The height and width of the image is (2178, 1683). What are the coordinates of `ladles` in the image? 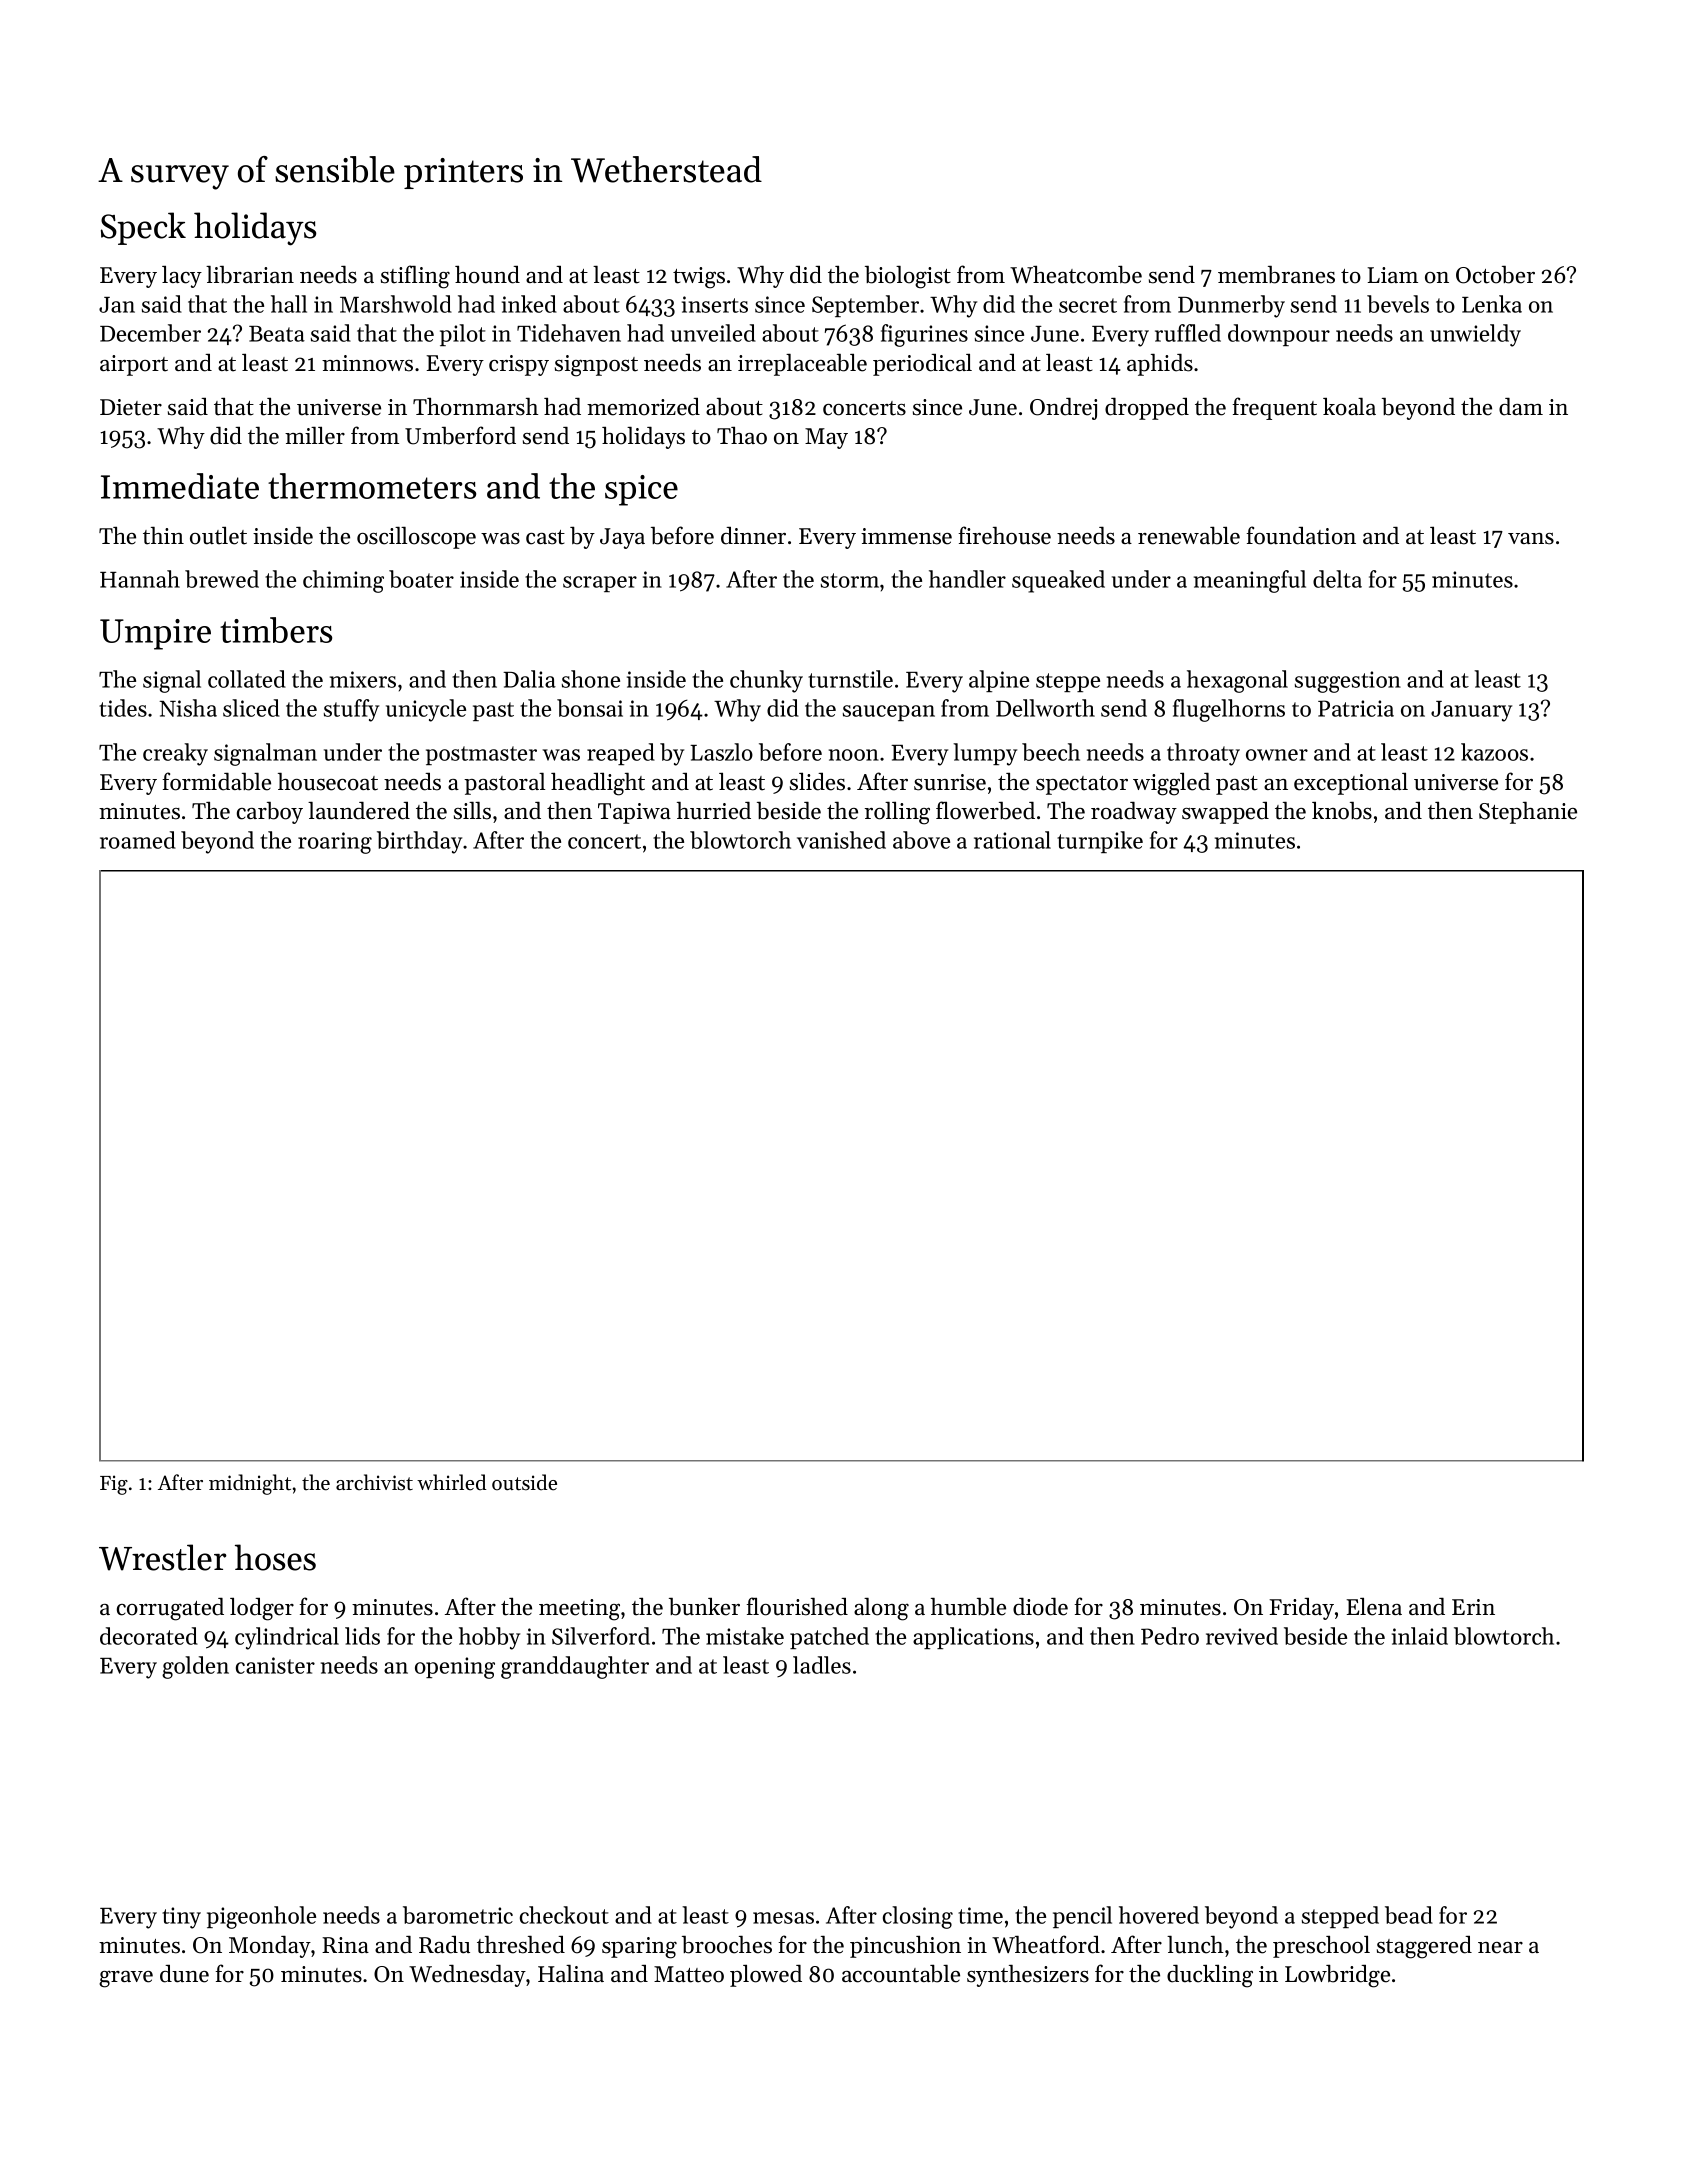 It's located at (822, 1665).
